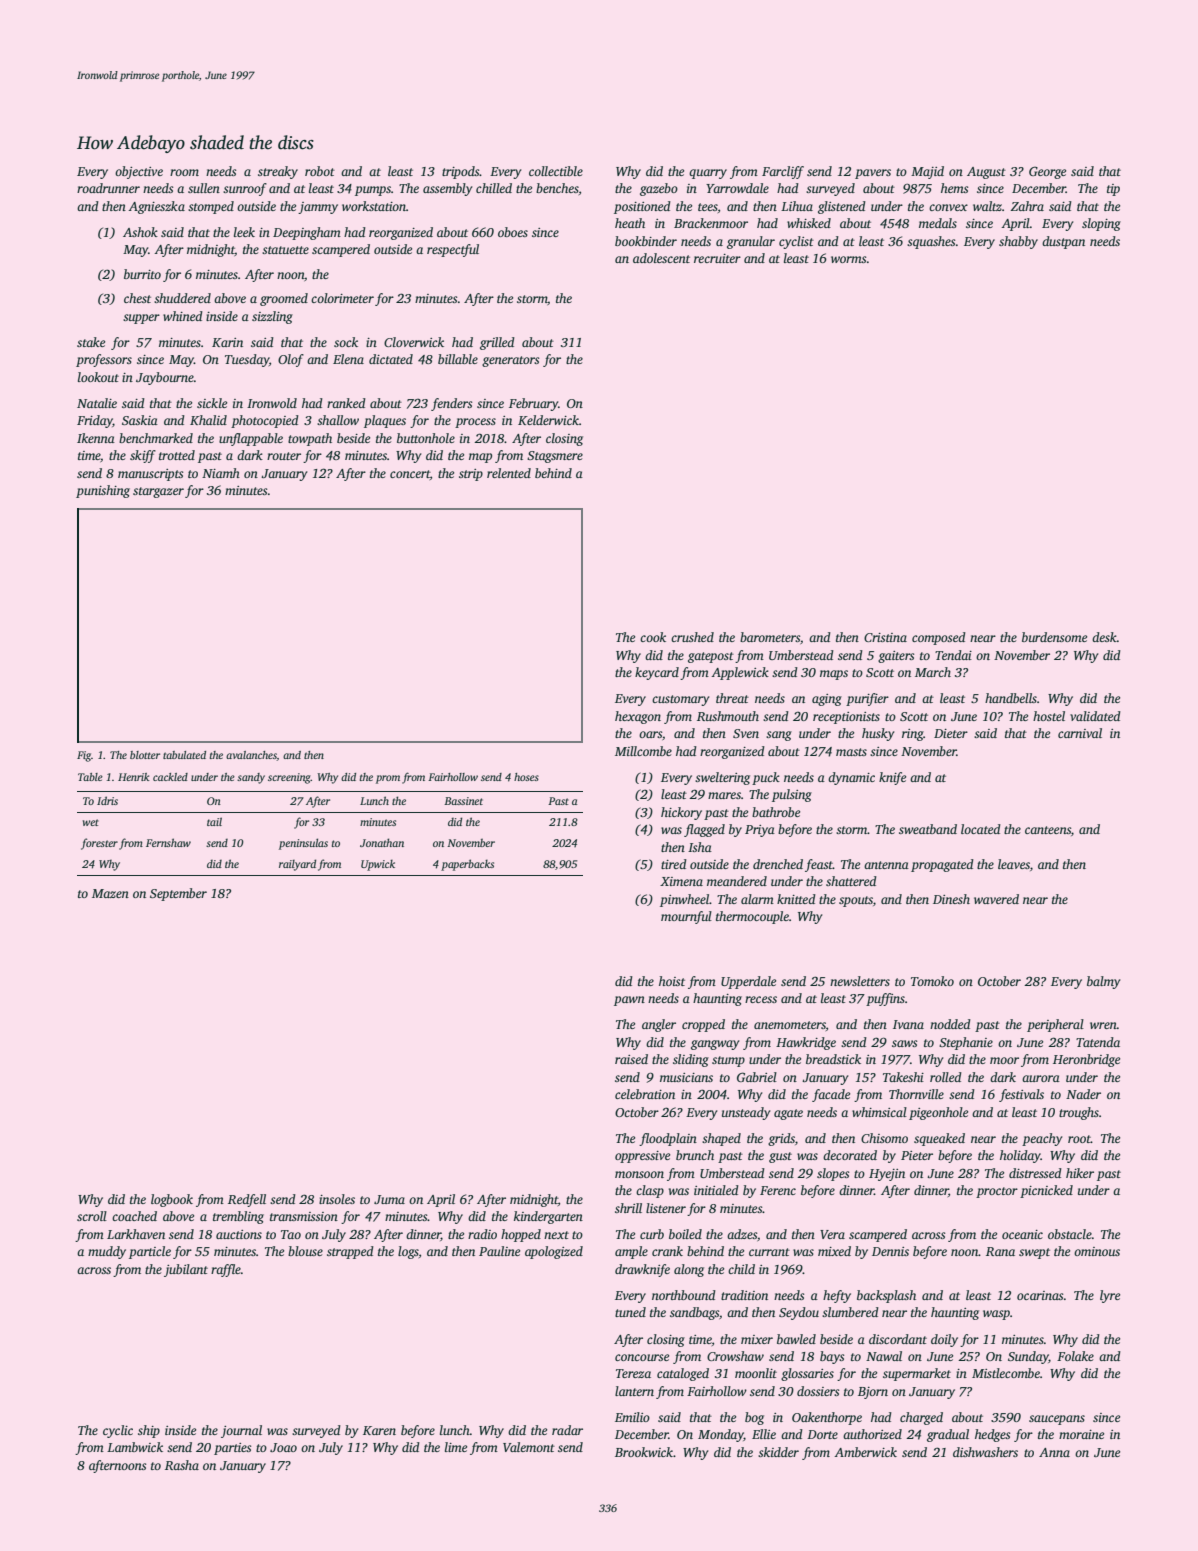  I want to click on recess, so click(761, 999).
